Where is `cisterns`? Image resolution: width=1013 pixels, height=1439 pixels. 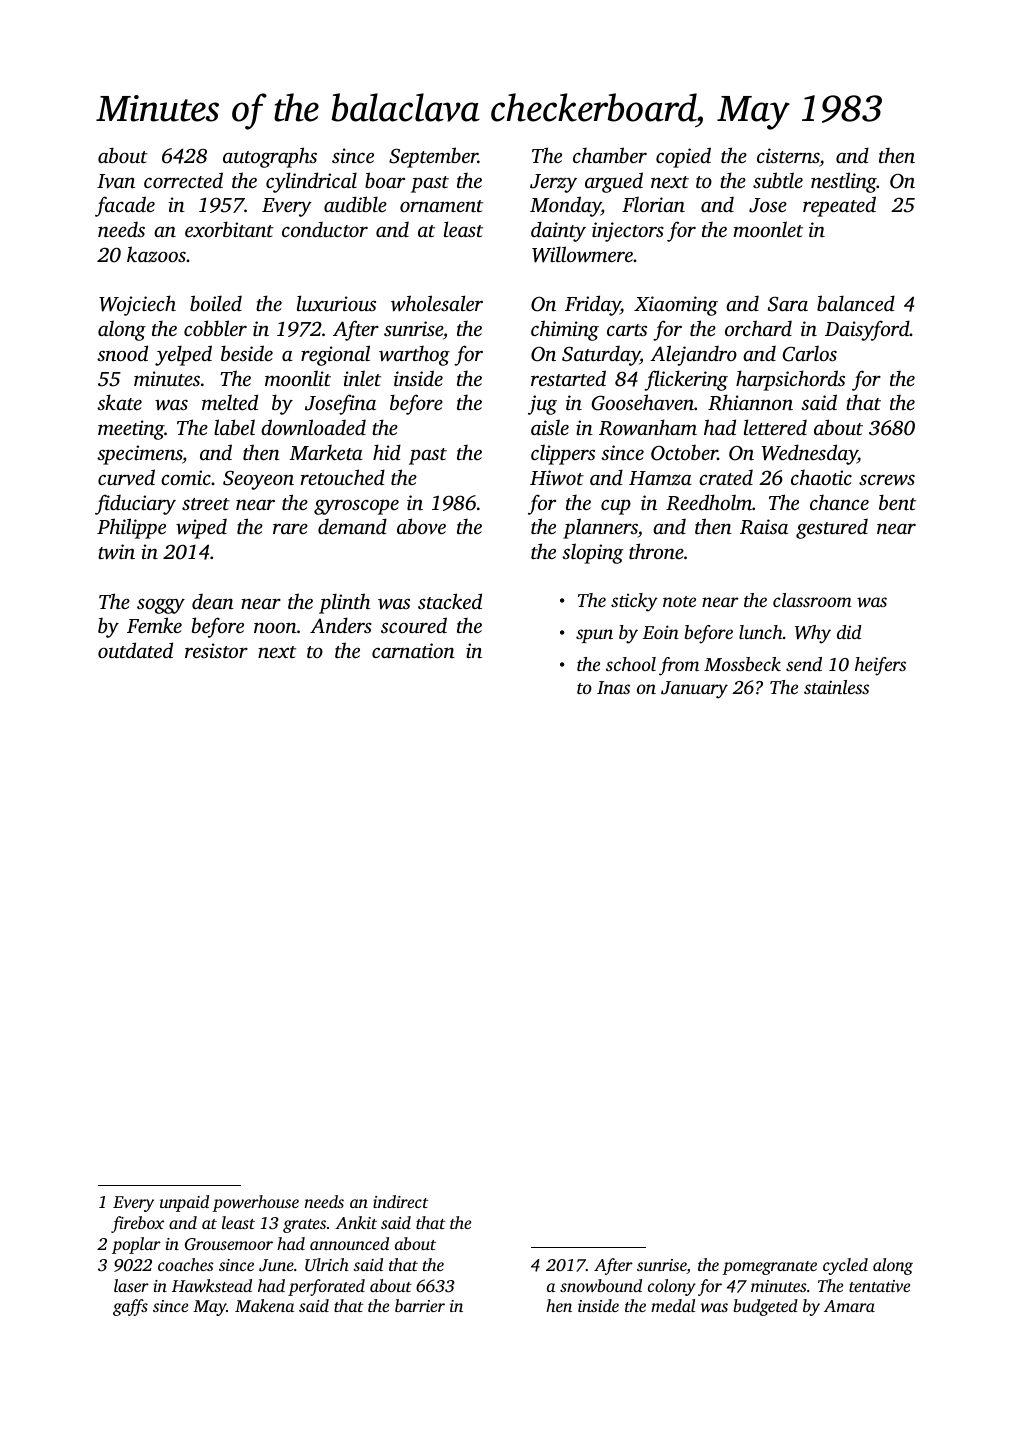 cisterns is located at coordinates (788, 157).
